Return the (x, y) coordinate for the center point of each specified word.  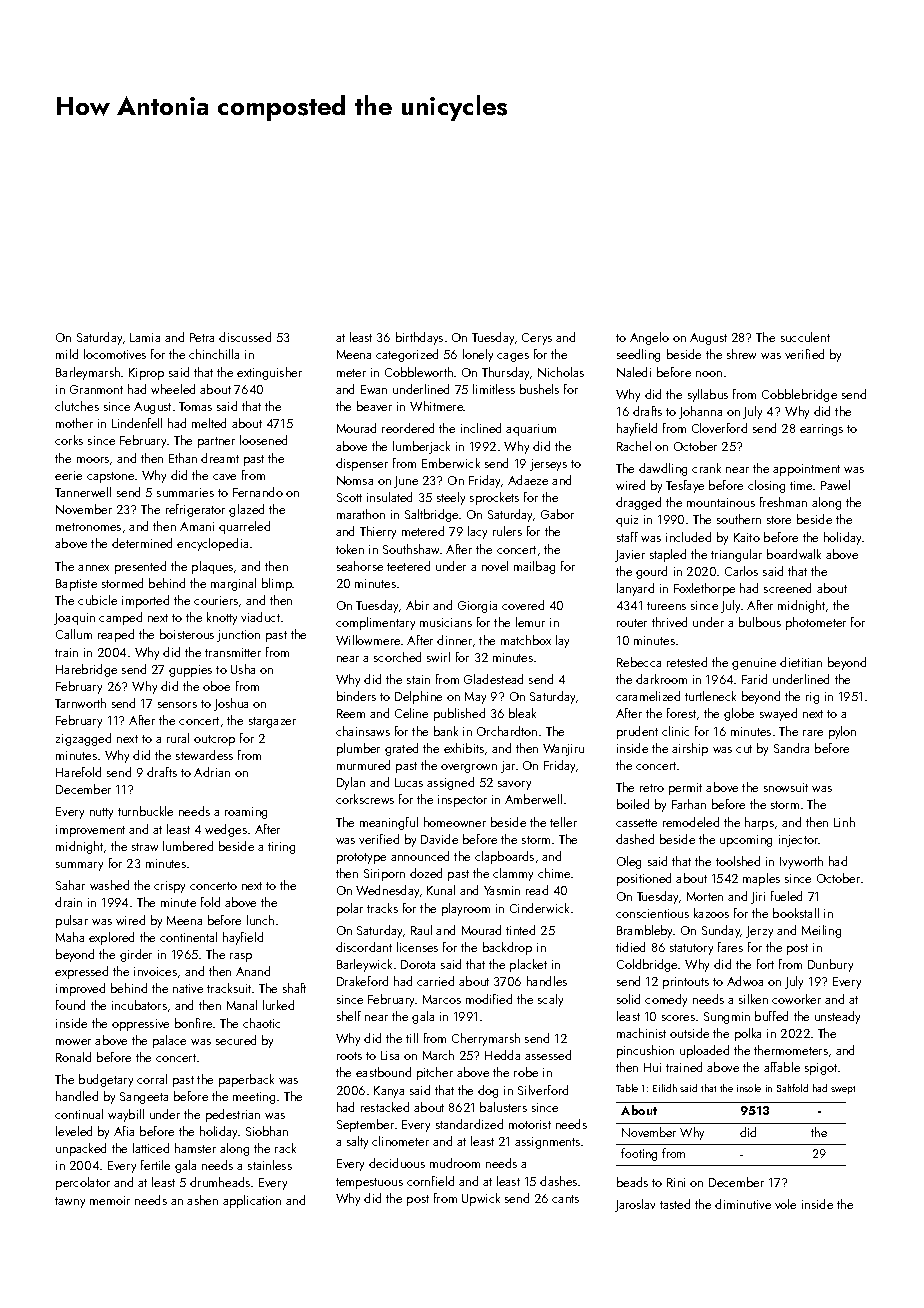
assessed (548, 1055)
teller (563, 822)
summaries (185, 492)
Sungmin (727, 1018)
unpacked (81, 1149)
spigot (821, 1069)
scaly (550, 1000)
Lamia (145, 337)
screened (787, 588)
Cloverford (719, 428)
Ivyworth (801, 862)
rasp (241, 957)
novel (495, 566)
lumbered (188, 846)
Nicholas (561, 372)
